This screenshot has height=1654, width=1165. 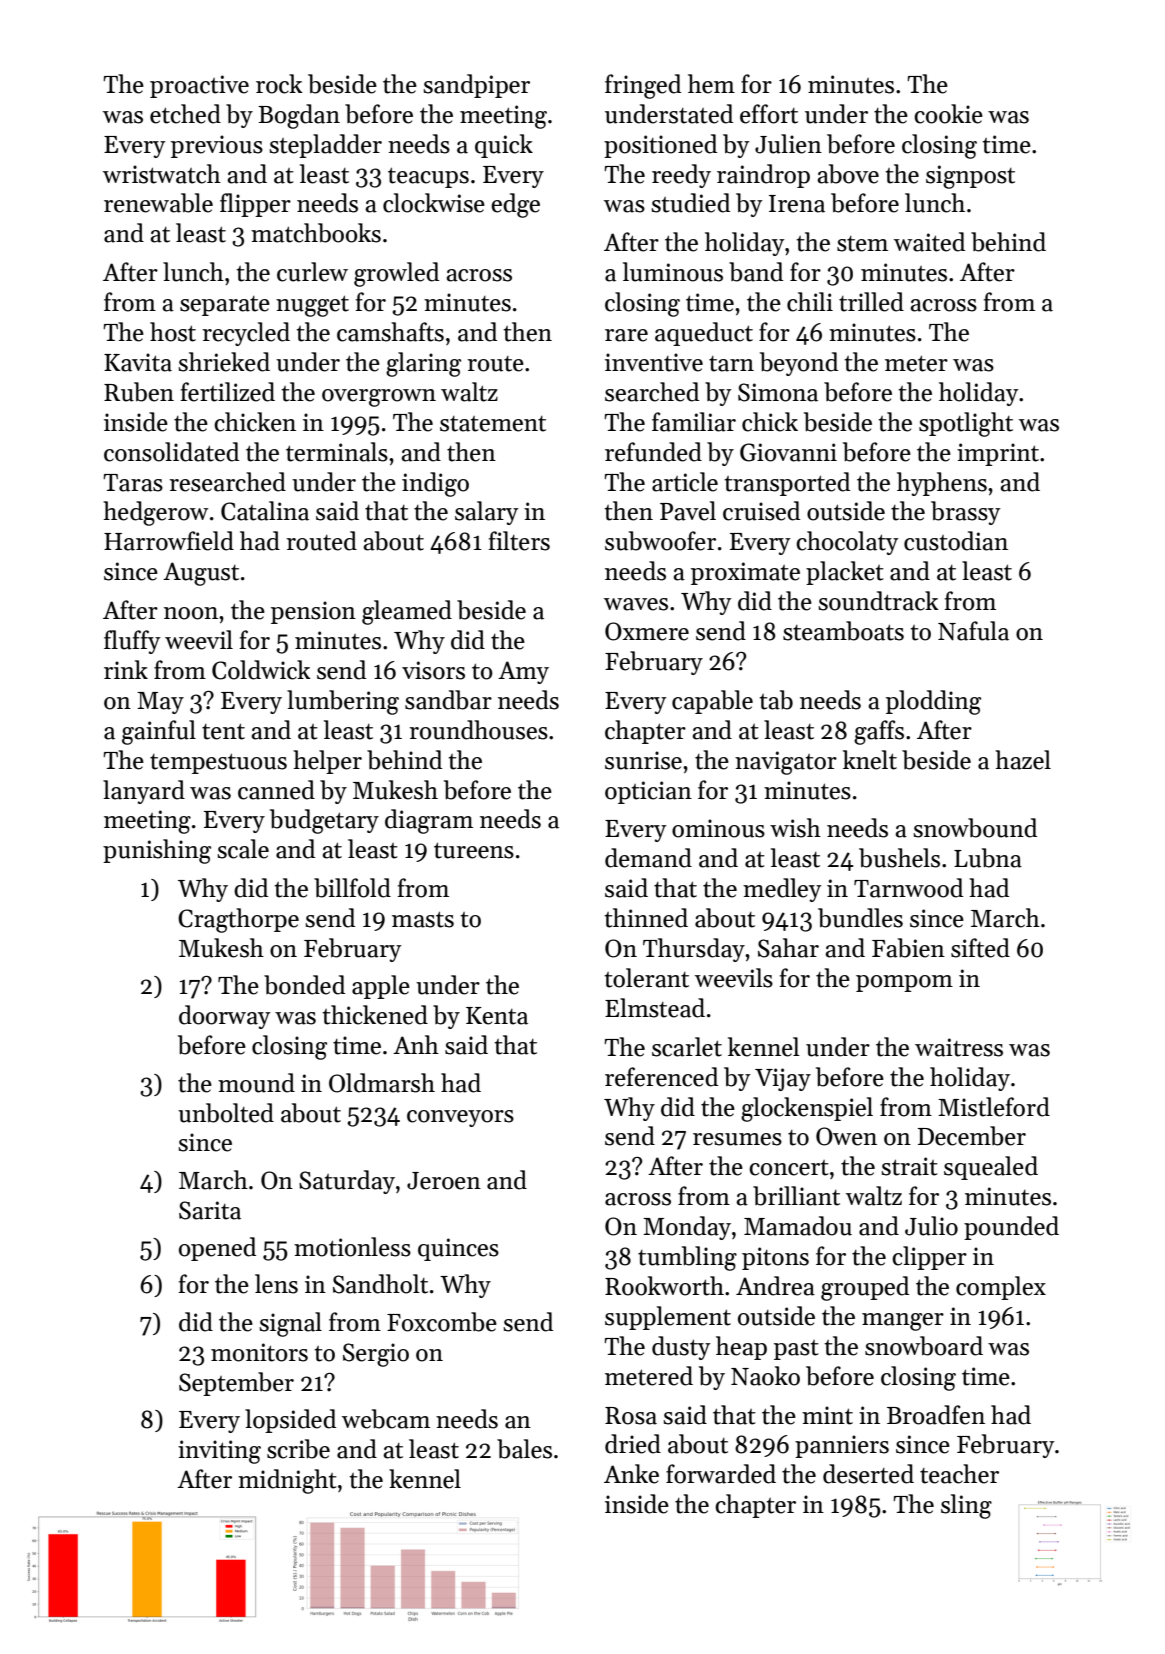 I want to click on proximate, so click(x=745, y=573).
